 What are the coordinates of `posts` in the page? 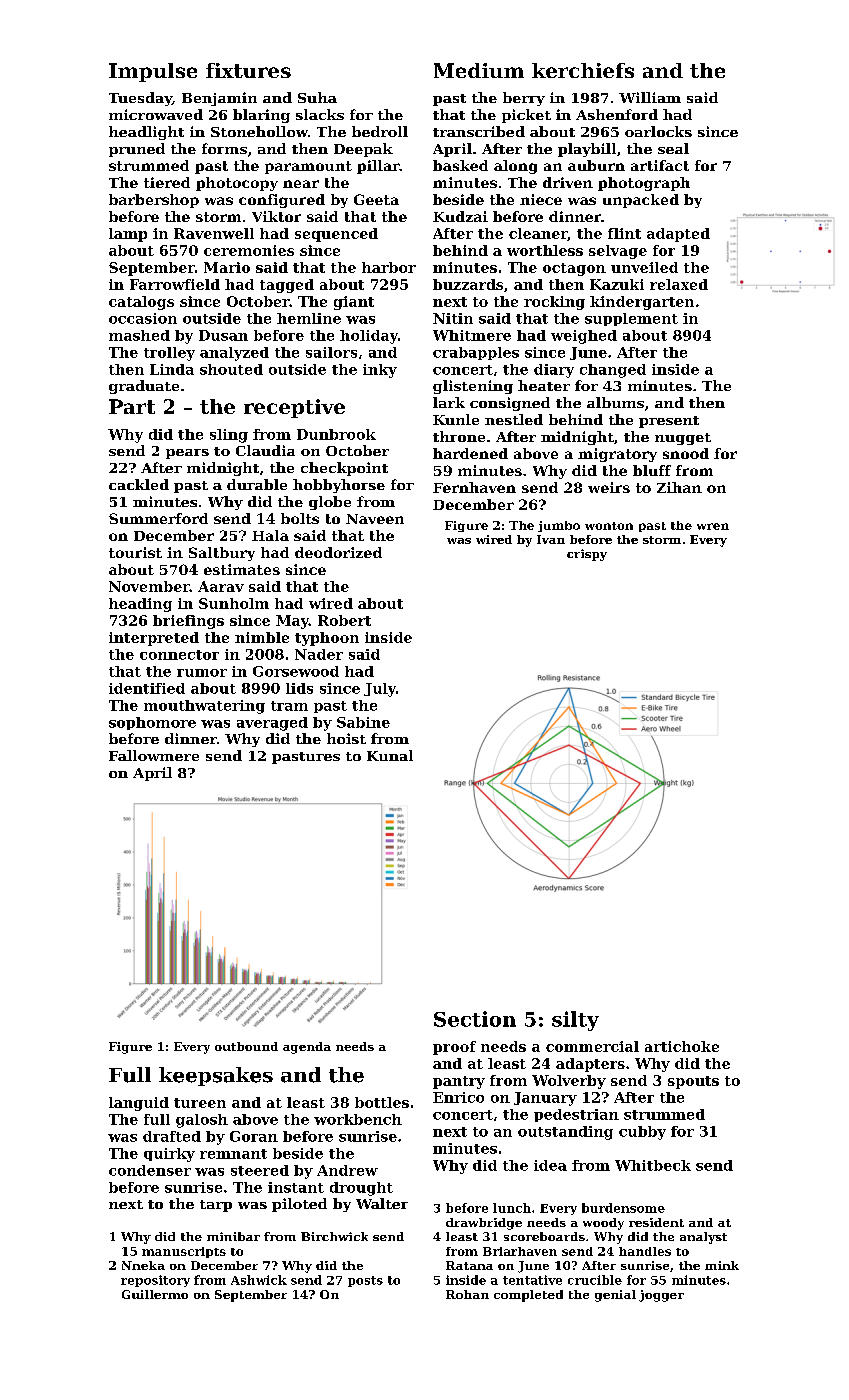 It's located at (365, 1281).
